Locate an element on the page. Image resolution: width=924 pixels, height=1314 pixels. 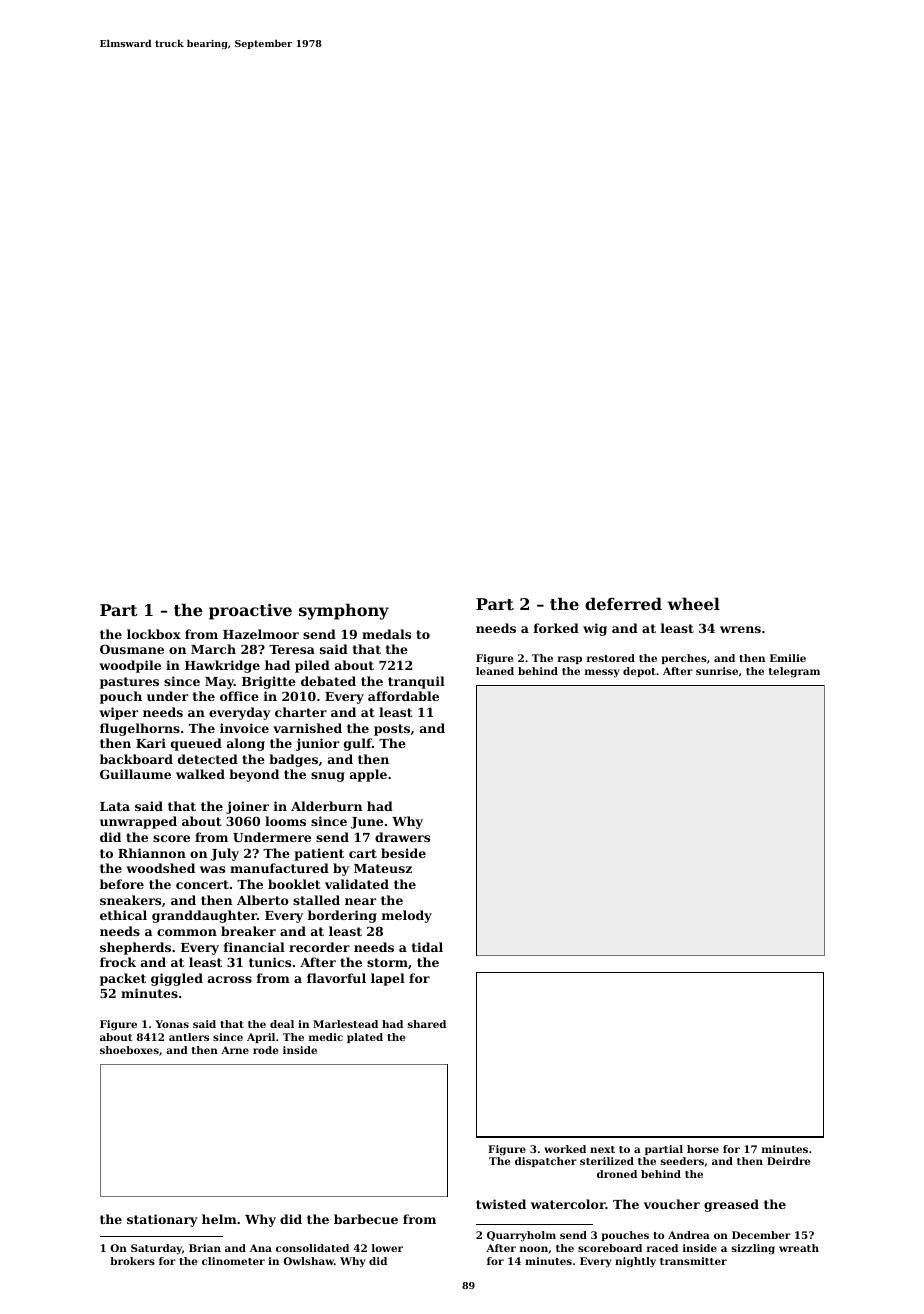
restored is located at coordinates (611, 658).
